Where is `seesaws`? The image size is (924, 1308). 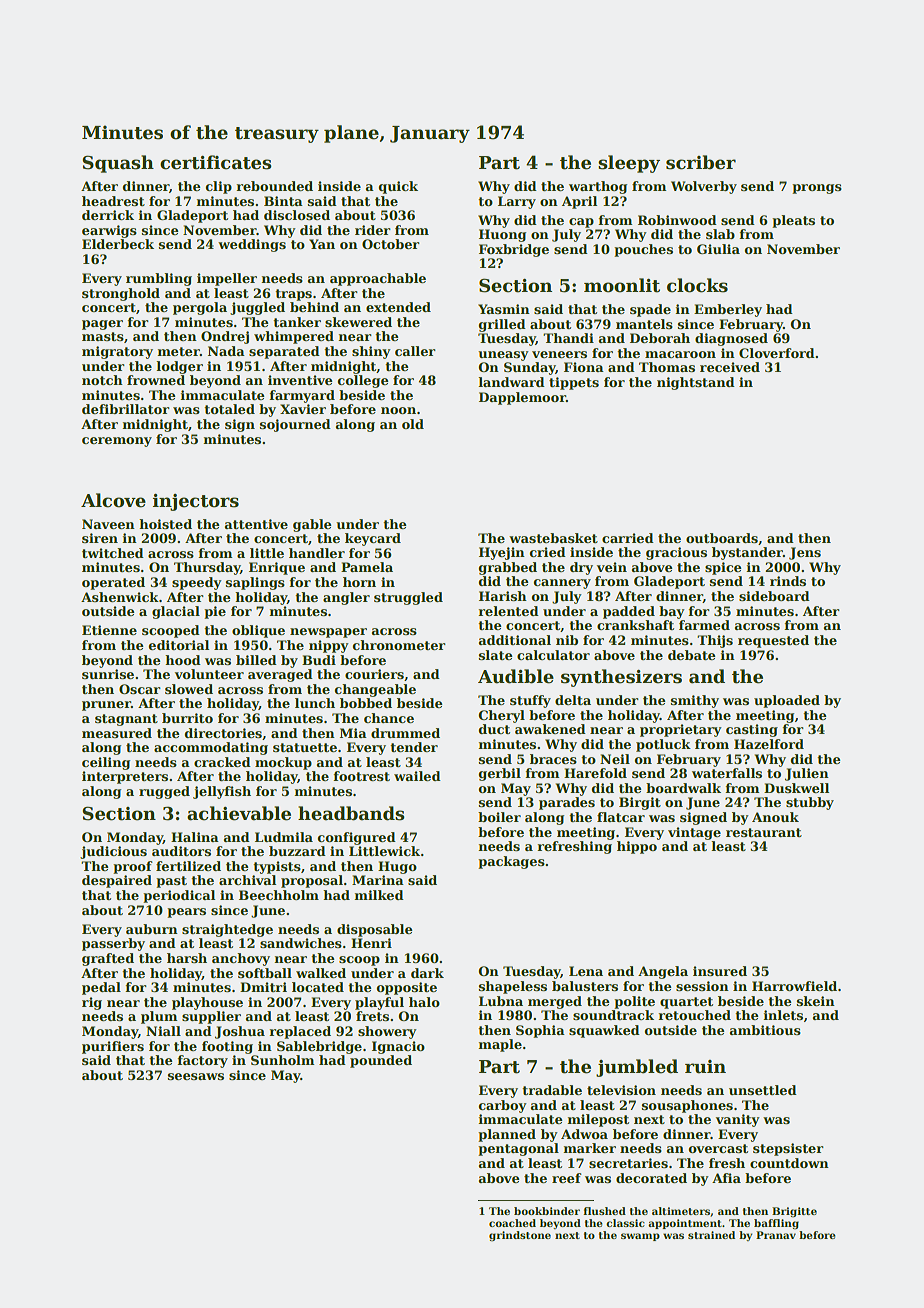
seesaws is located at coordinates (196, 1076).
